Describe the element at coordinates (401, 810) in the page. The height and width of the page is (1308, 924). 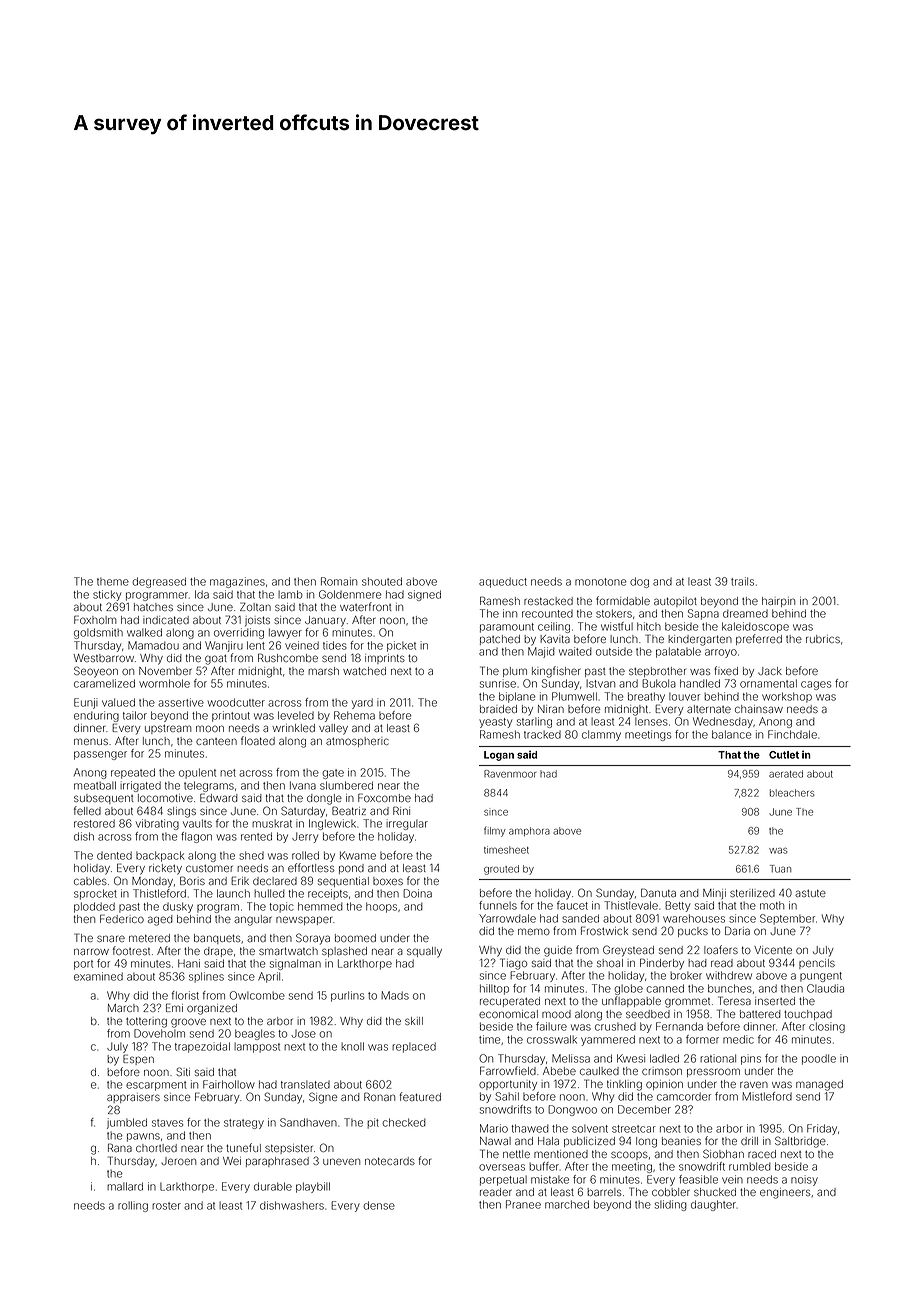
I see `Rini` at that location.
